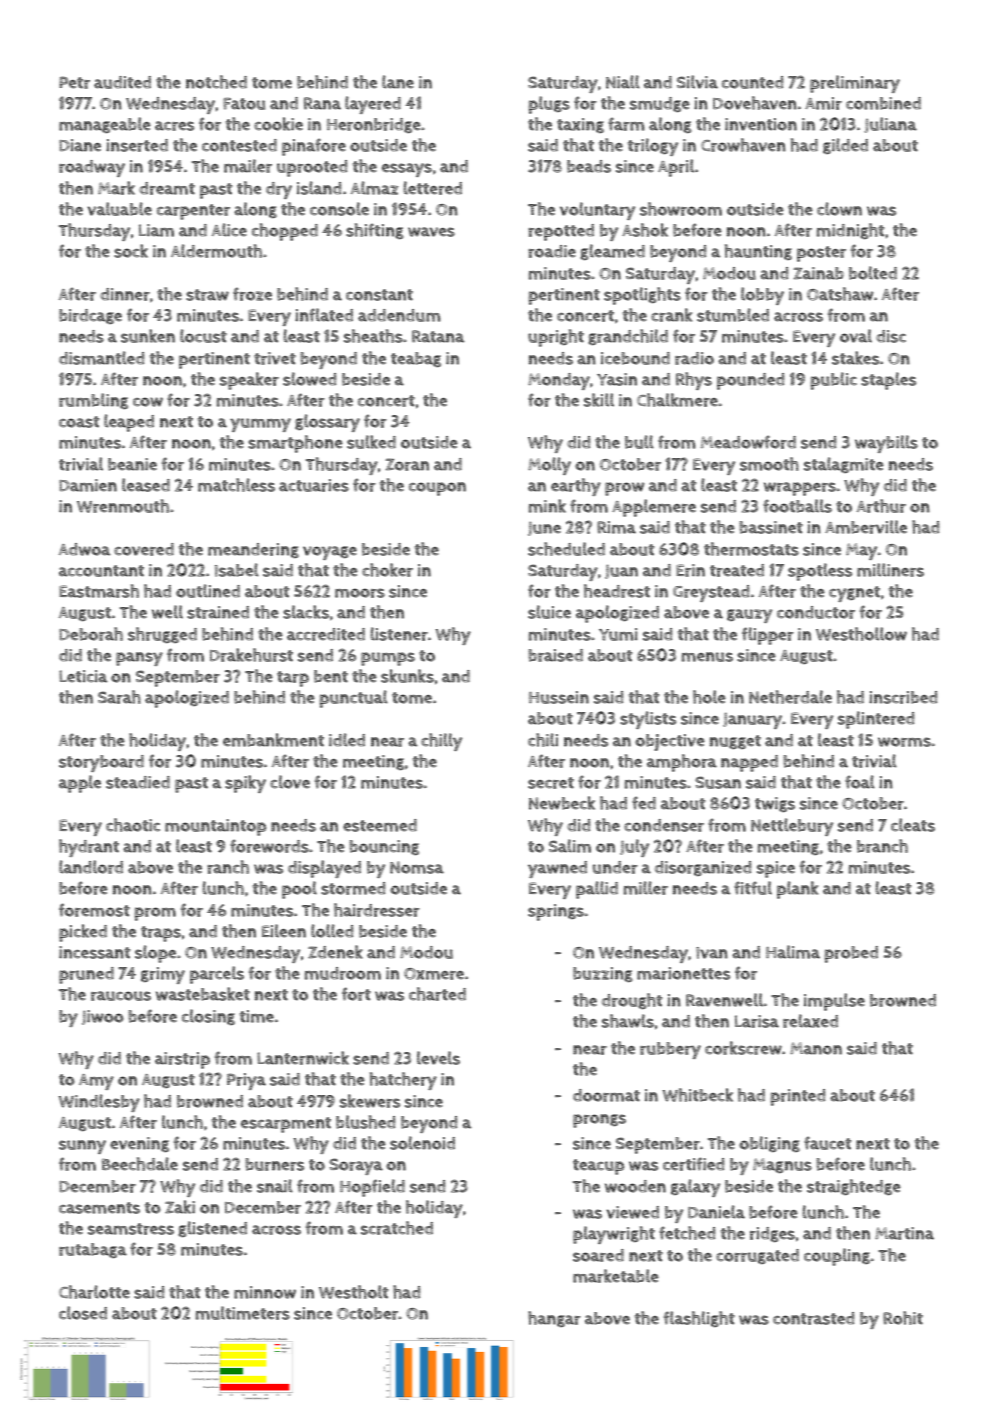 This document has height=1421, width=1000. I want to click on notched, so click(216, 82).
